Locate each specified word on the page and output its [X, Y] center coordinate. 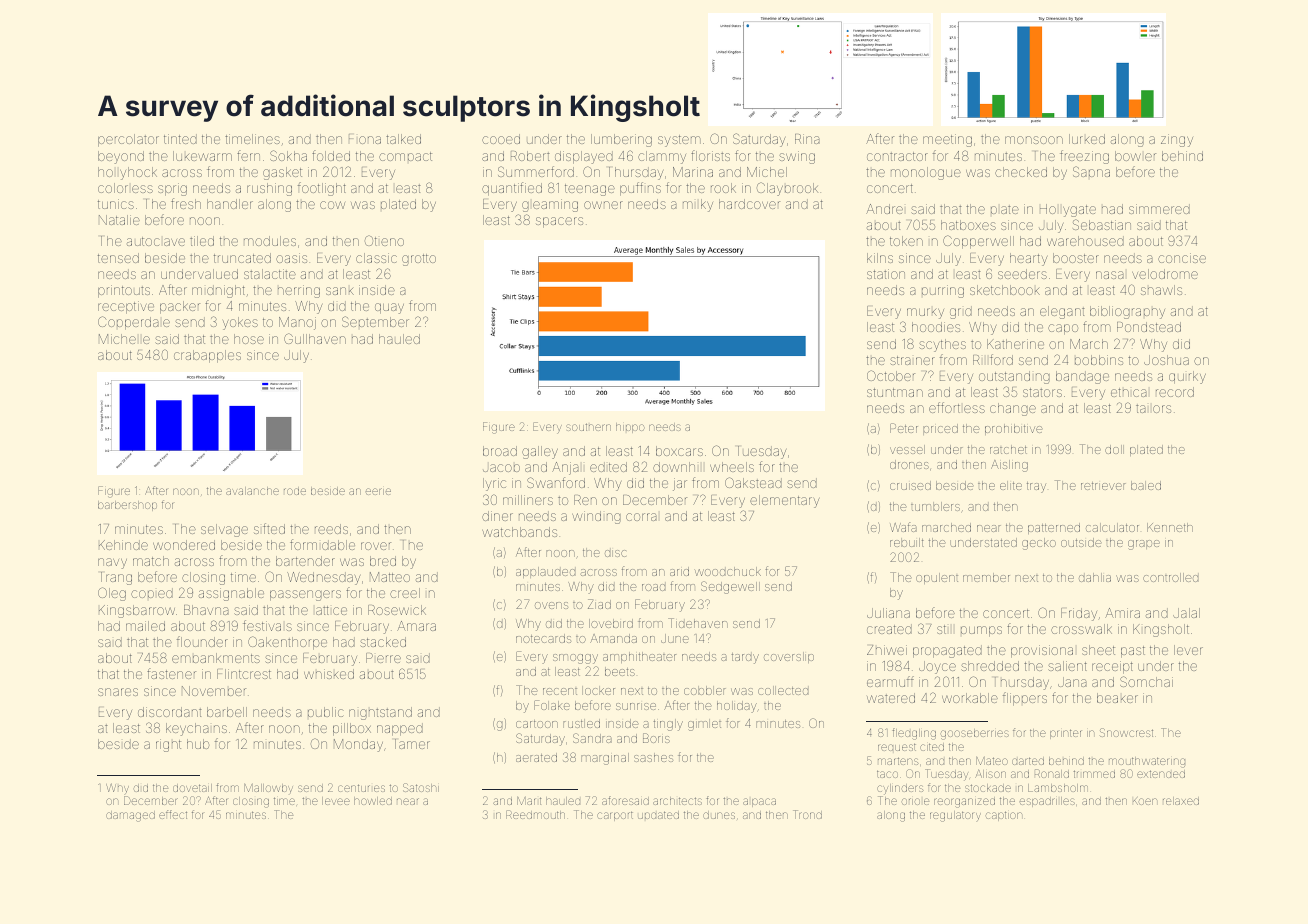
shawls [1161, 290]
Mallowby [268, 788]
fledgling [914, 734]
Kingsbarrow [137, 611]
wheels [732, 467]
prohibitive [1014, 429]
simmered [1159, 209]
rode [295, 491]
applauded [545, 572]
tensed [118, 258]
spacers [559, 222]
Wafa [903, 527]
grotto [419, 260]
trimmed [1094, 774]
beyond [121, 157]
